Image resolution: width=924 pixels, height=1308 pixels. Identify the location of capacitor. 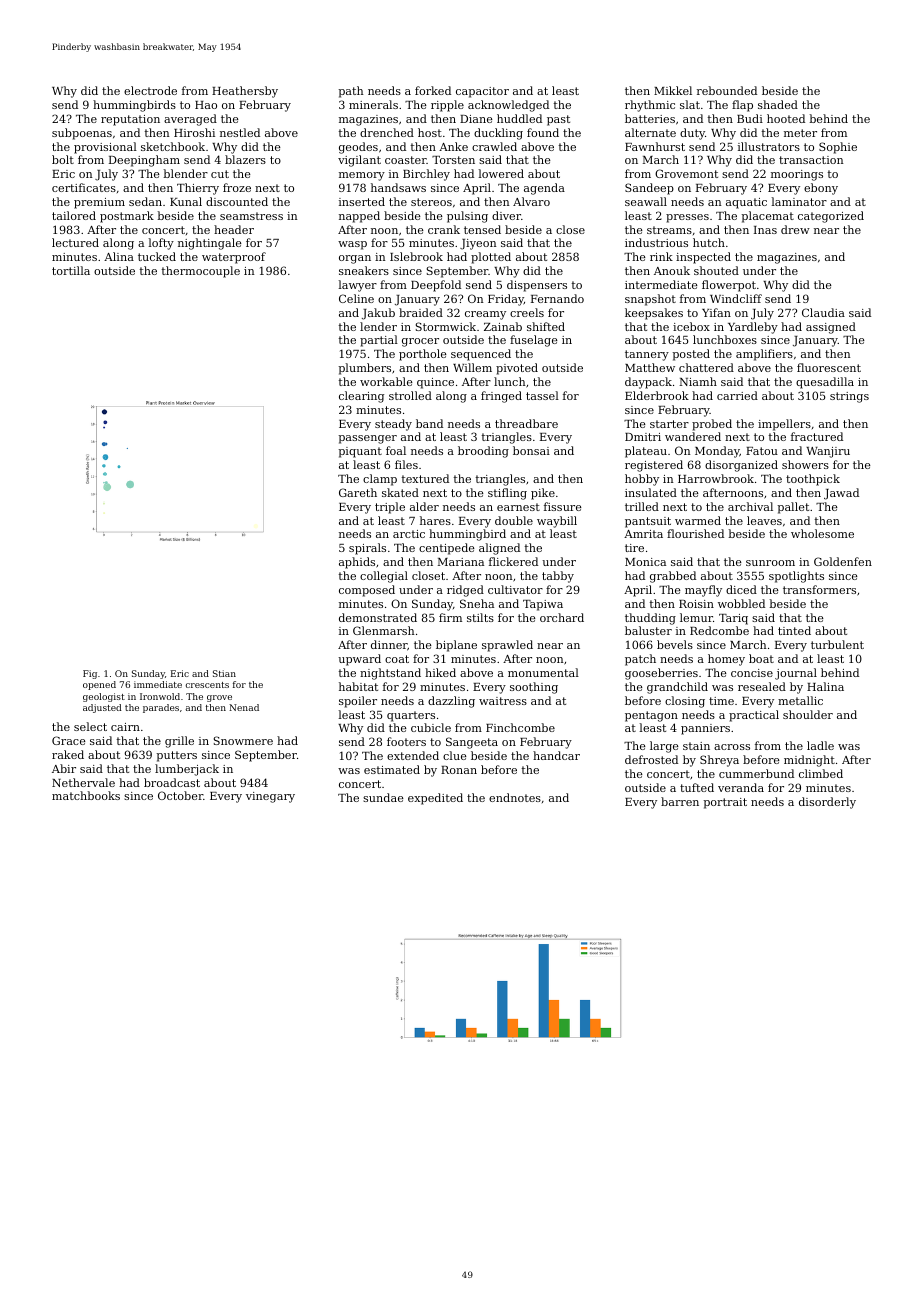
(482, 92).
